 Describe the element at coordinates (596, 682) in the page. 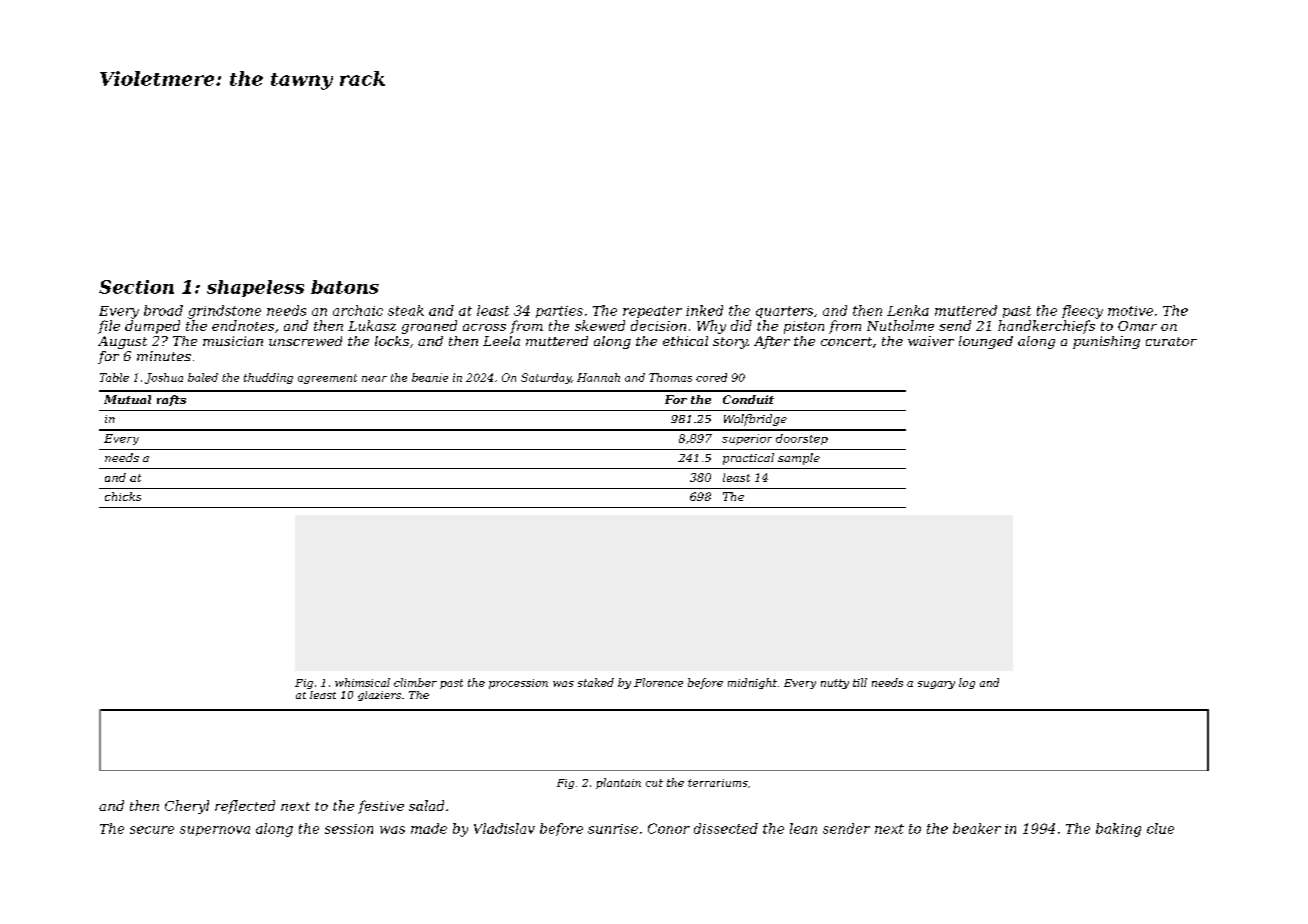

I see `staked` at that location.
